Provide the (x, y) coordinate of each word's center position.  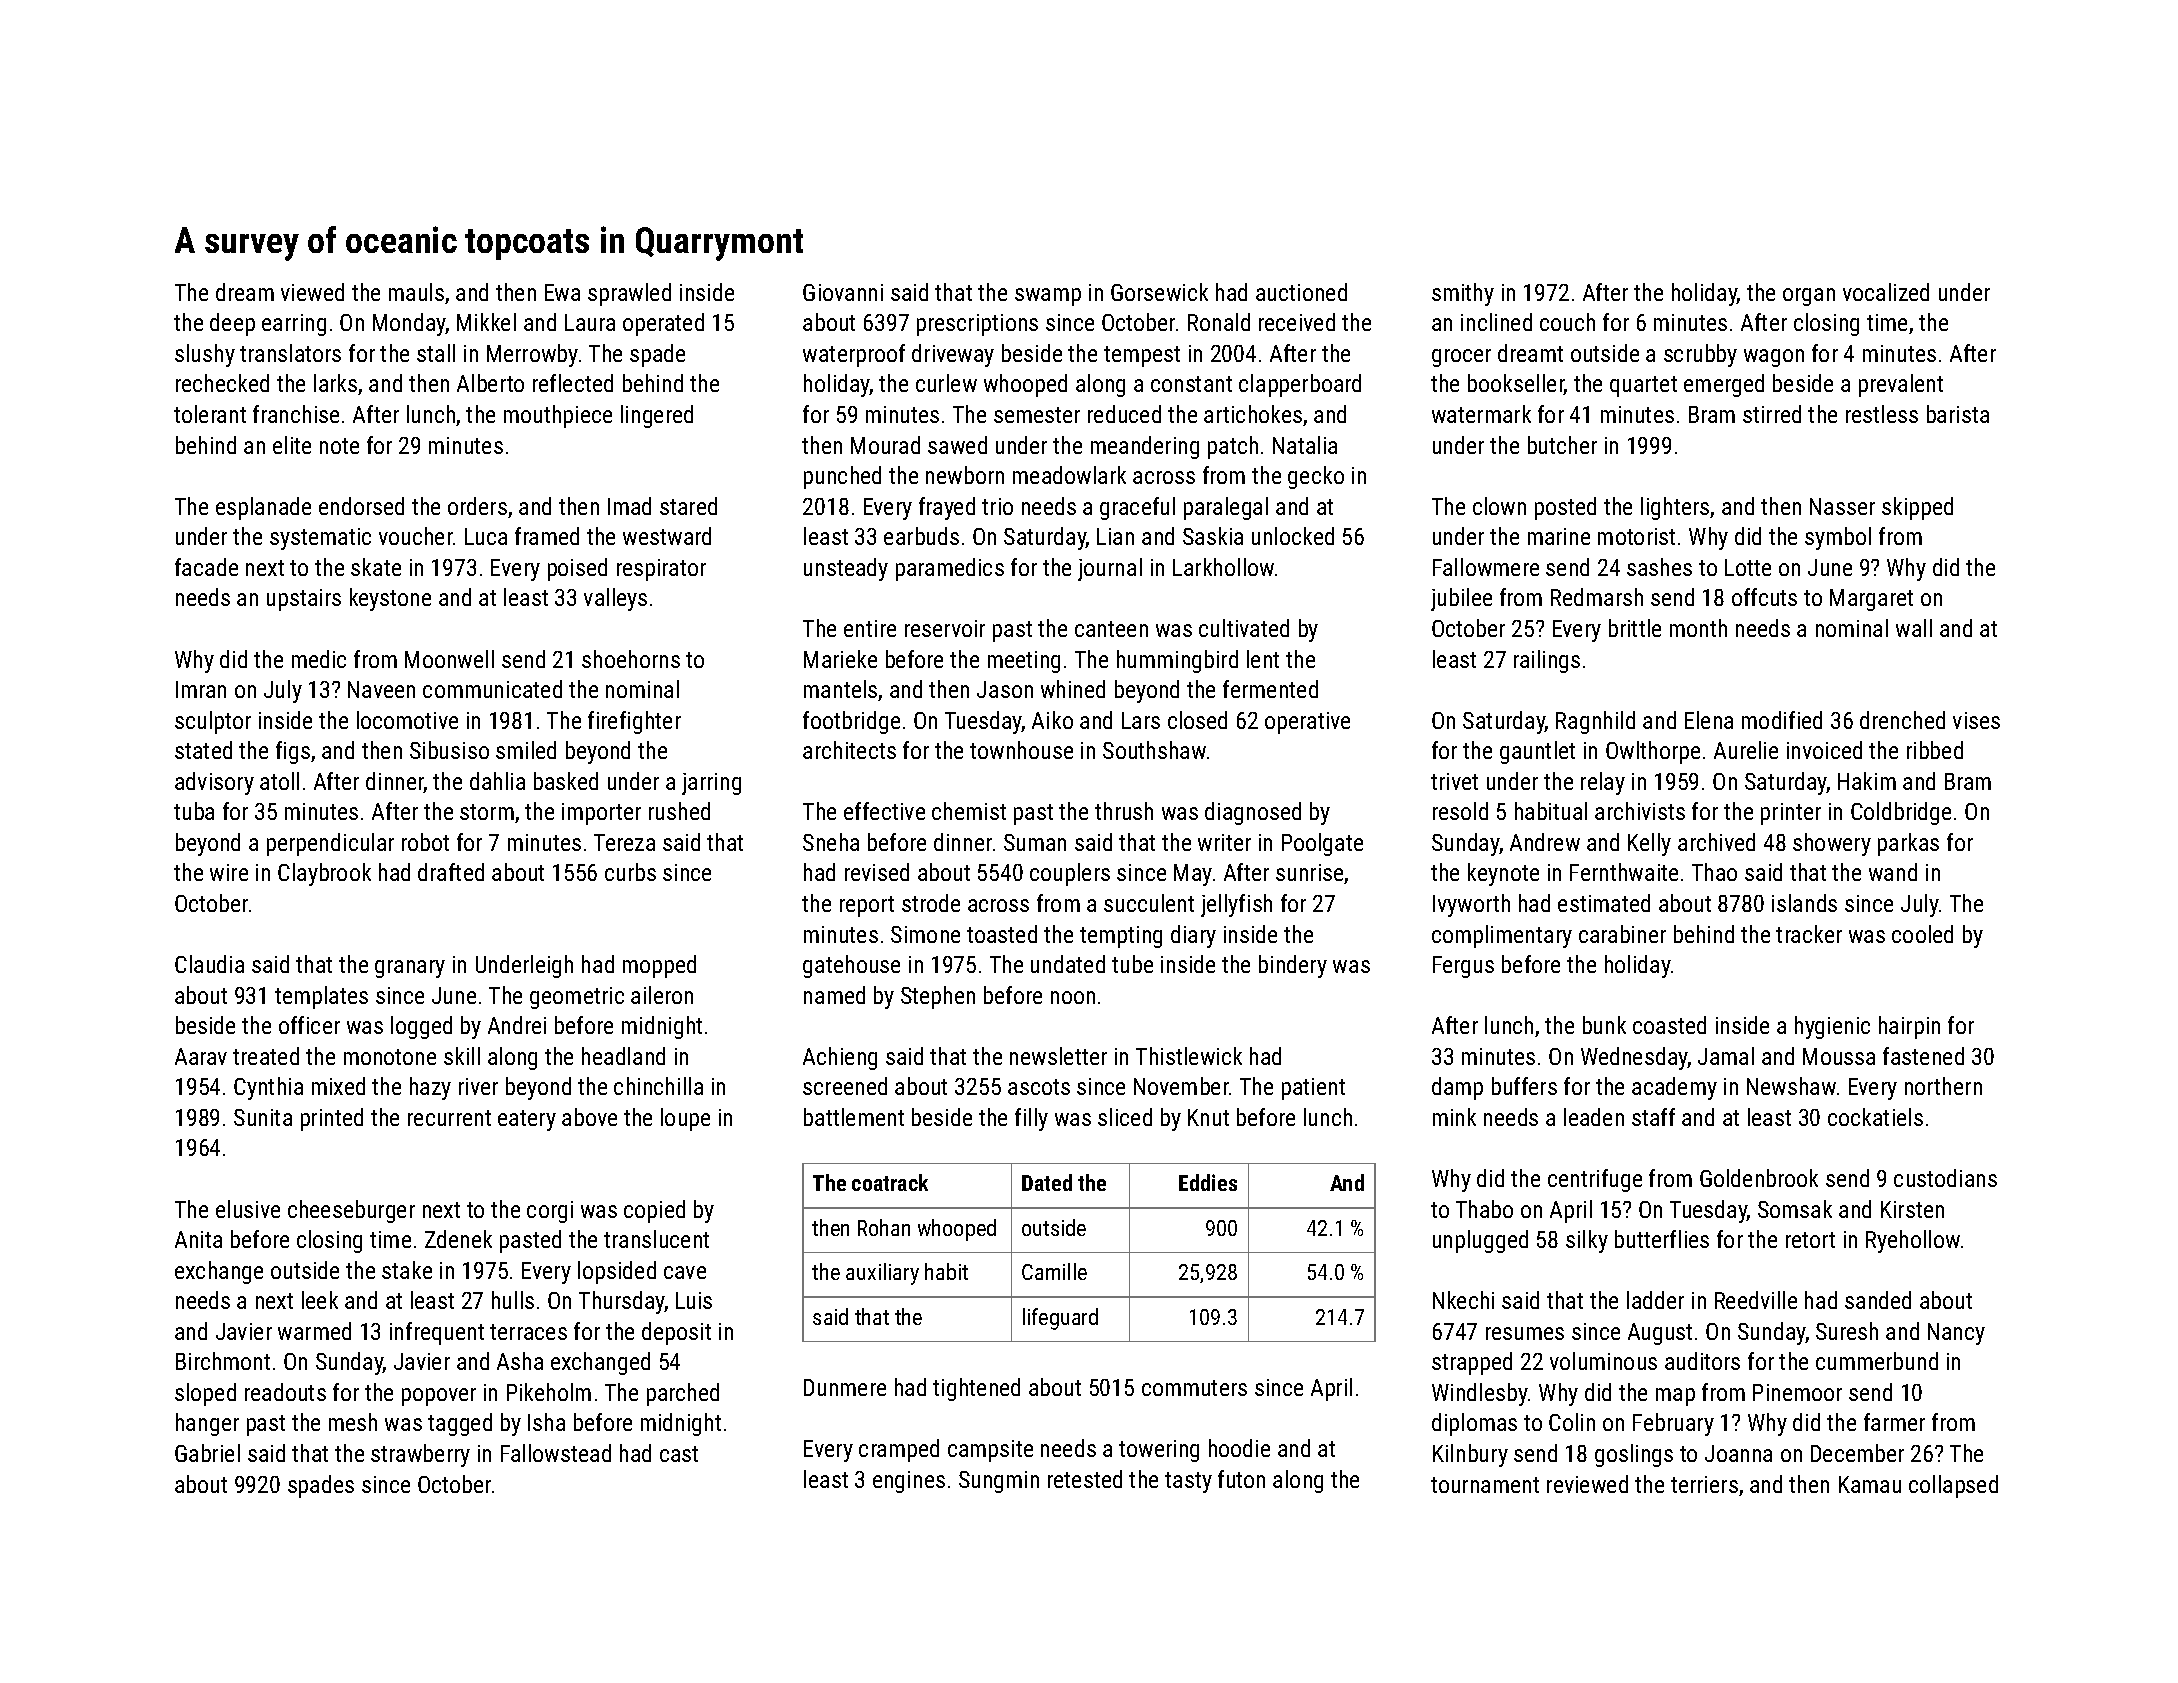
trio (997, 506)
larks (335, 383)
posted (1565, 508)
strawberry (420, 1455)
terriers (1704, 1484)
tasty (1188, 1482)
